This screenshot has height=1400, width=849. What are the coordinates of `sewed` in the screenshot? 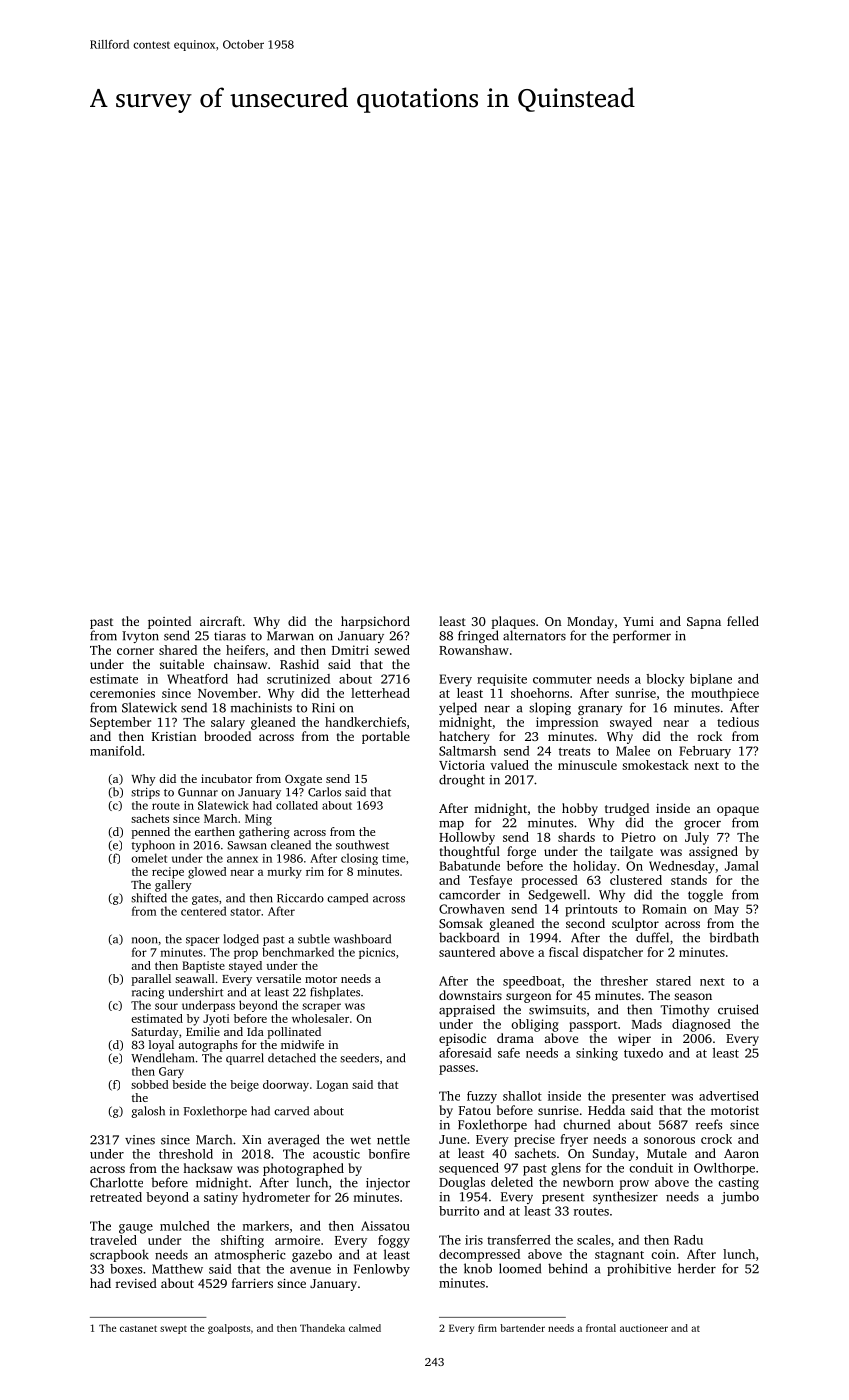 It's located at (392, 650).
